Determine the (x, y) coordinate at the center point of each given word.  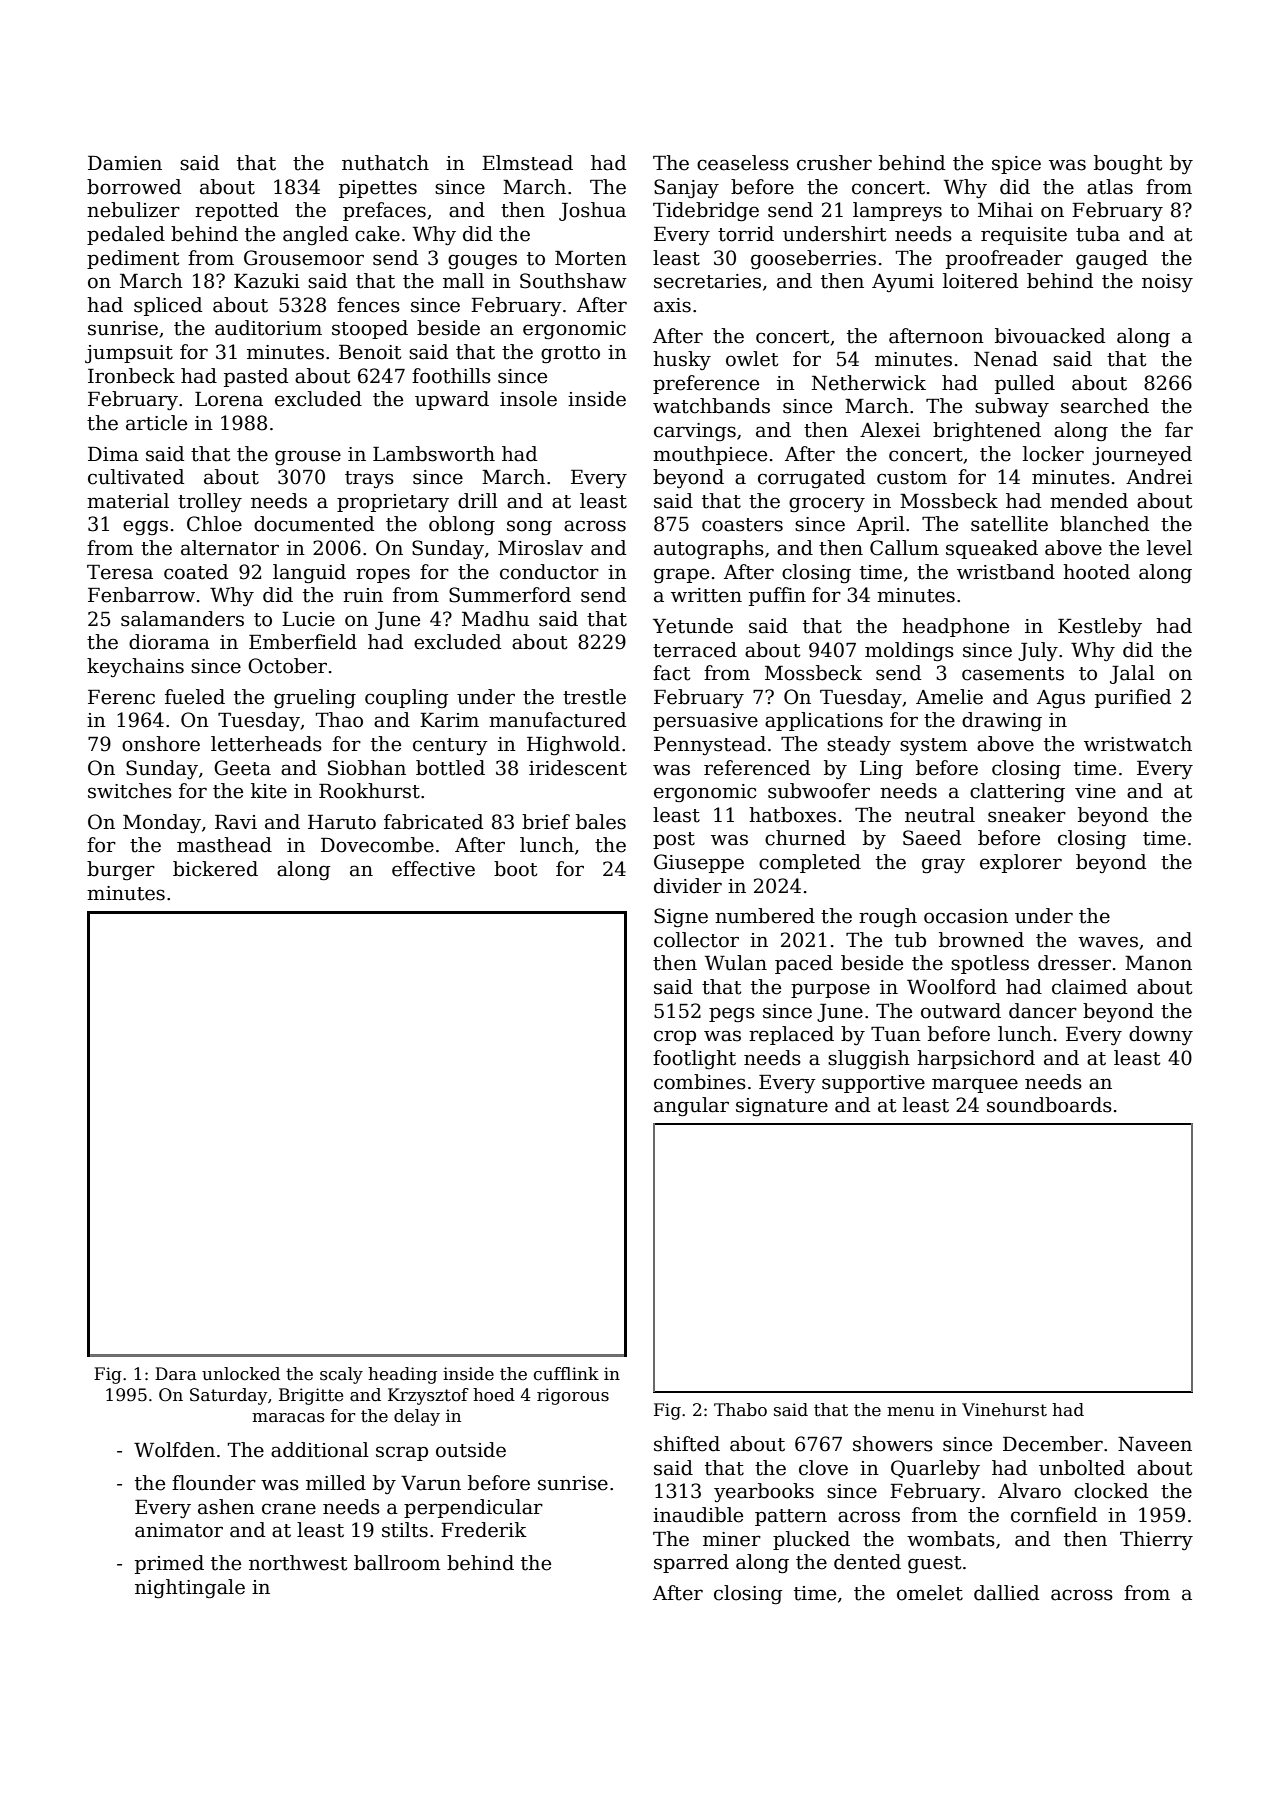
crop (675, 1037)
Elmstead (527, 163)
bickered (215, 869)
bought (1128, 164)
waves (1108, 942)
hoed (494, 1395)
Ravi (236, 822)
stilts (405, 1530)
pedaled (126, 235)
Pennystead (710, 745)
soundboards (1049, 1105)
